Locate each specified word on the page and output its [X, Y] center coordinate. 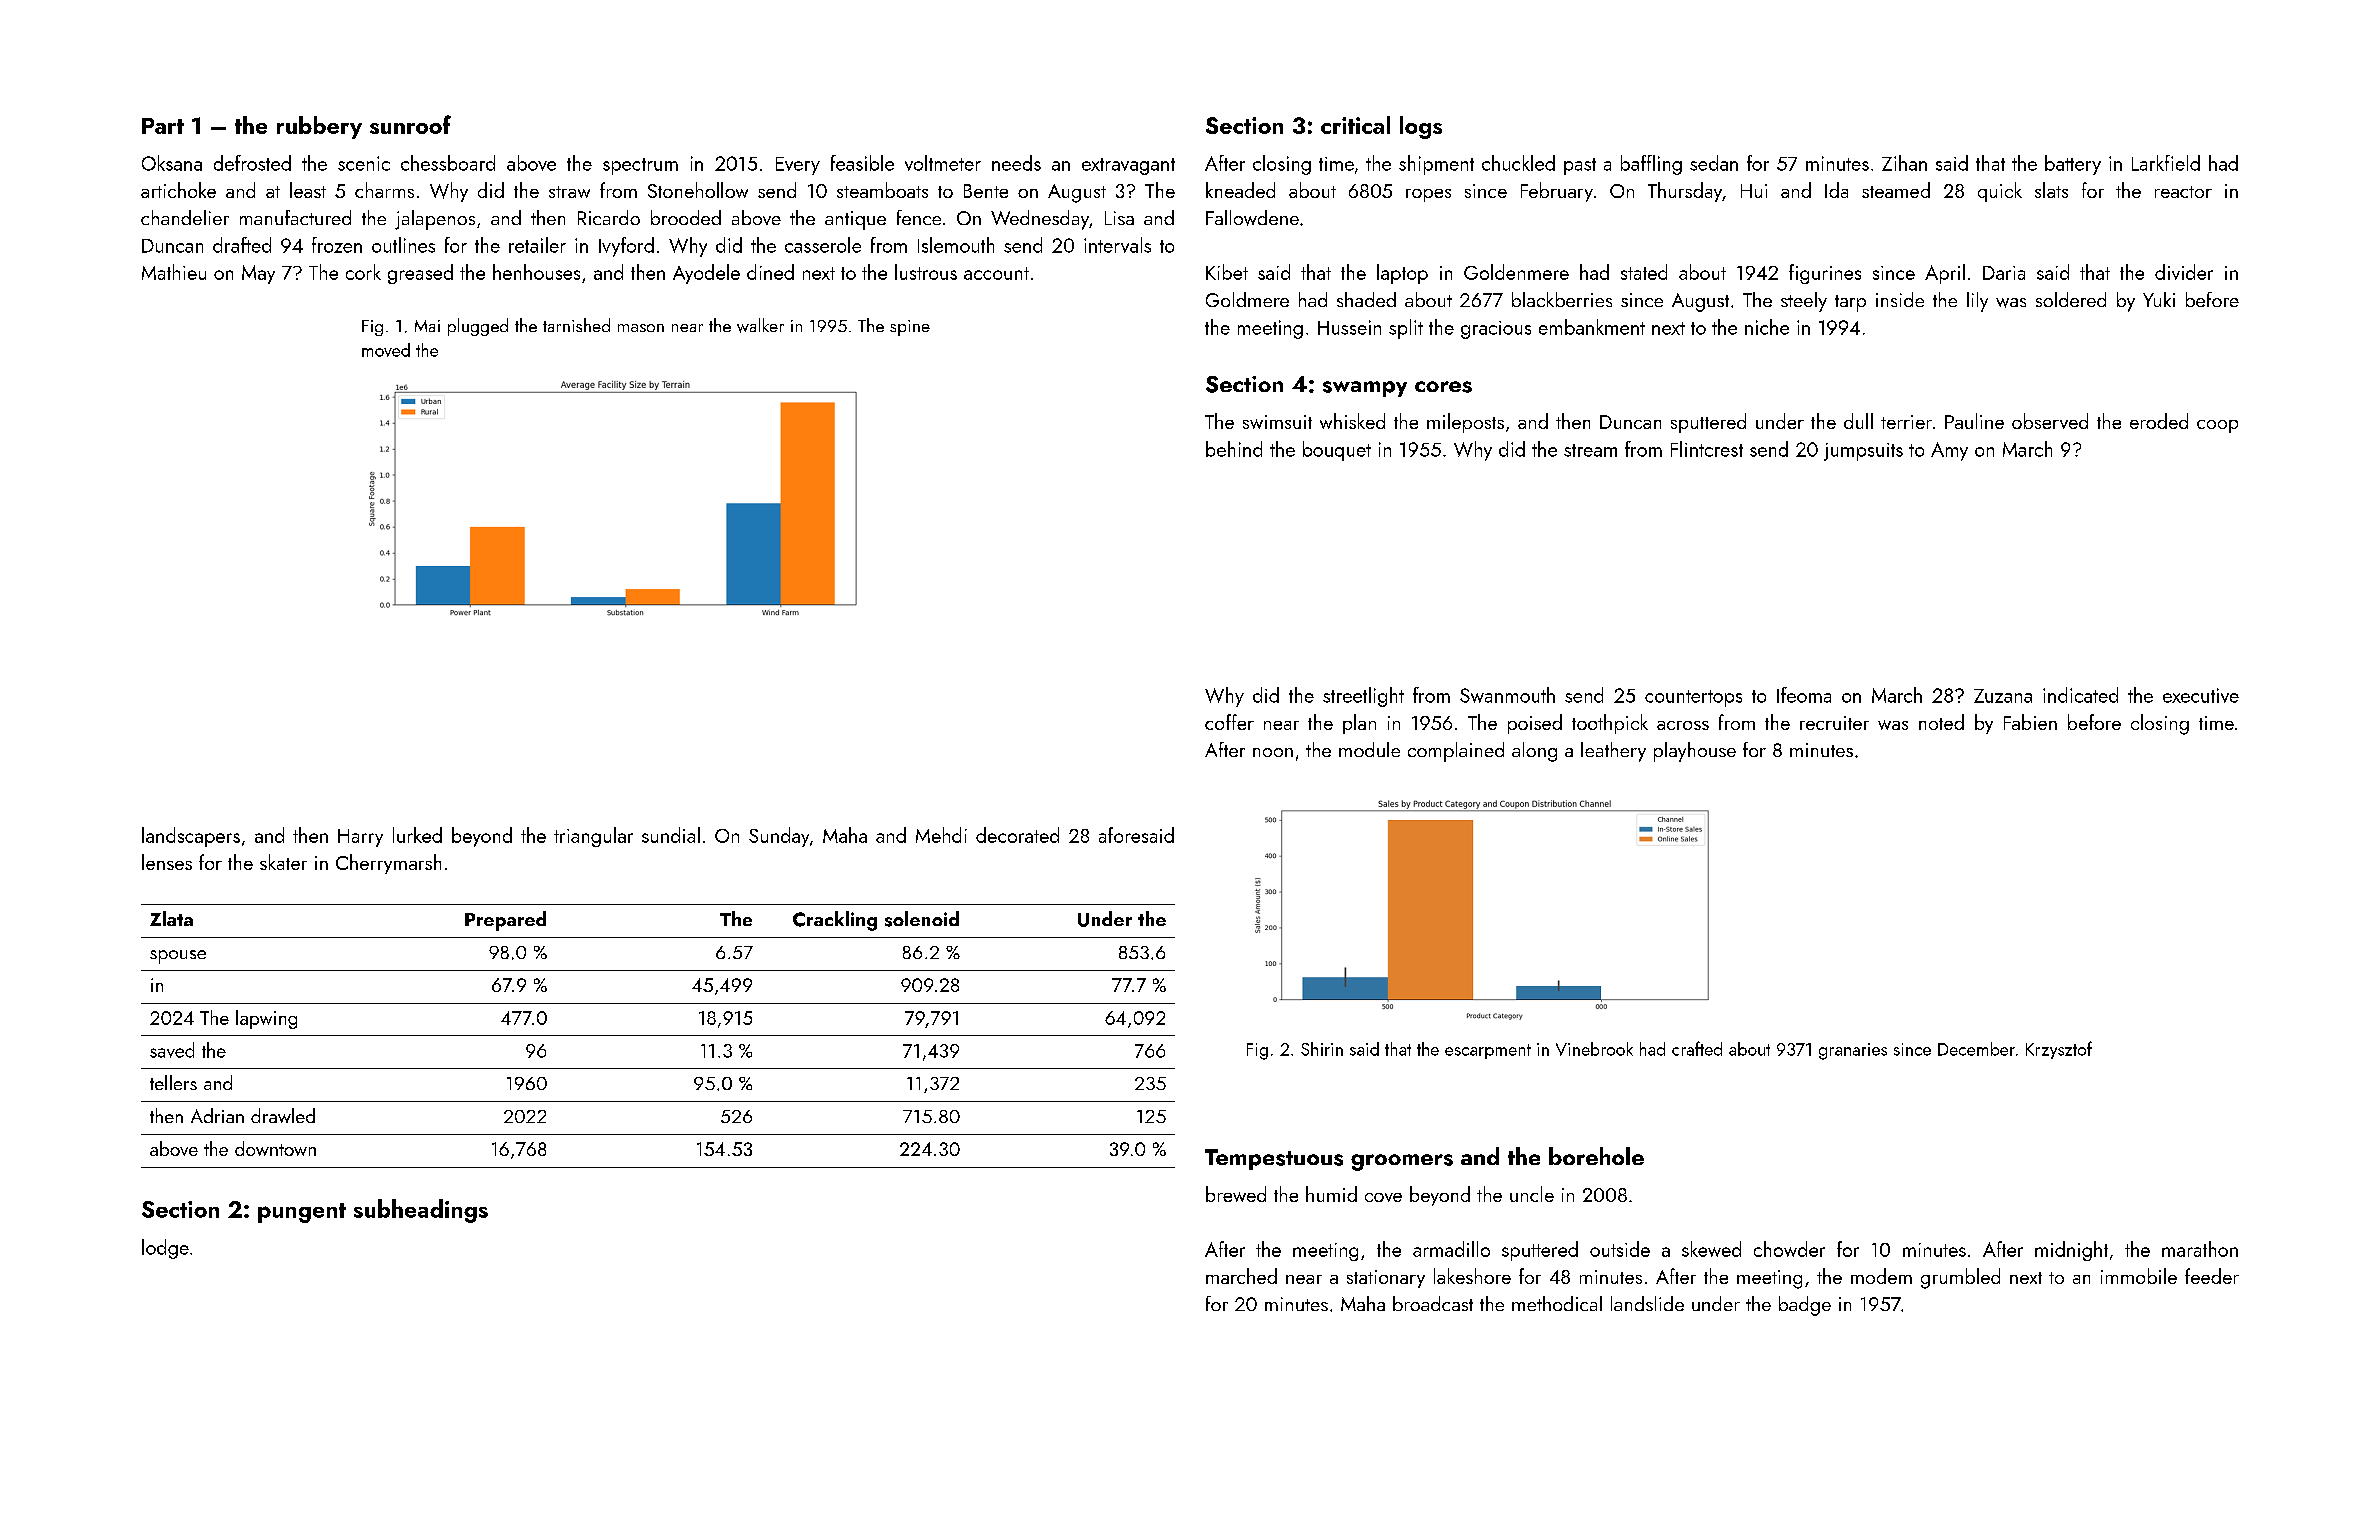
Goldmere [1247, 299]
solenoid [922, 919]
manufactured [295, 217]
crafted [1697, 1048]
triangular [593, 837]
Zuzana [2003, 696]
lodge [165, 1249]
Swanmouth [1507, 695]
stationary [1386, 1279]
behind [1234, 449]
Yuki [2159, 299]
